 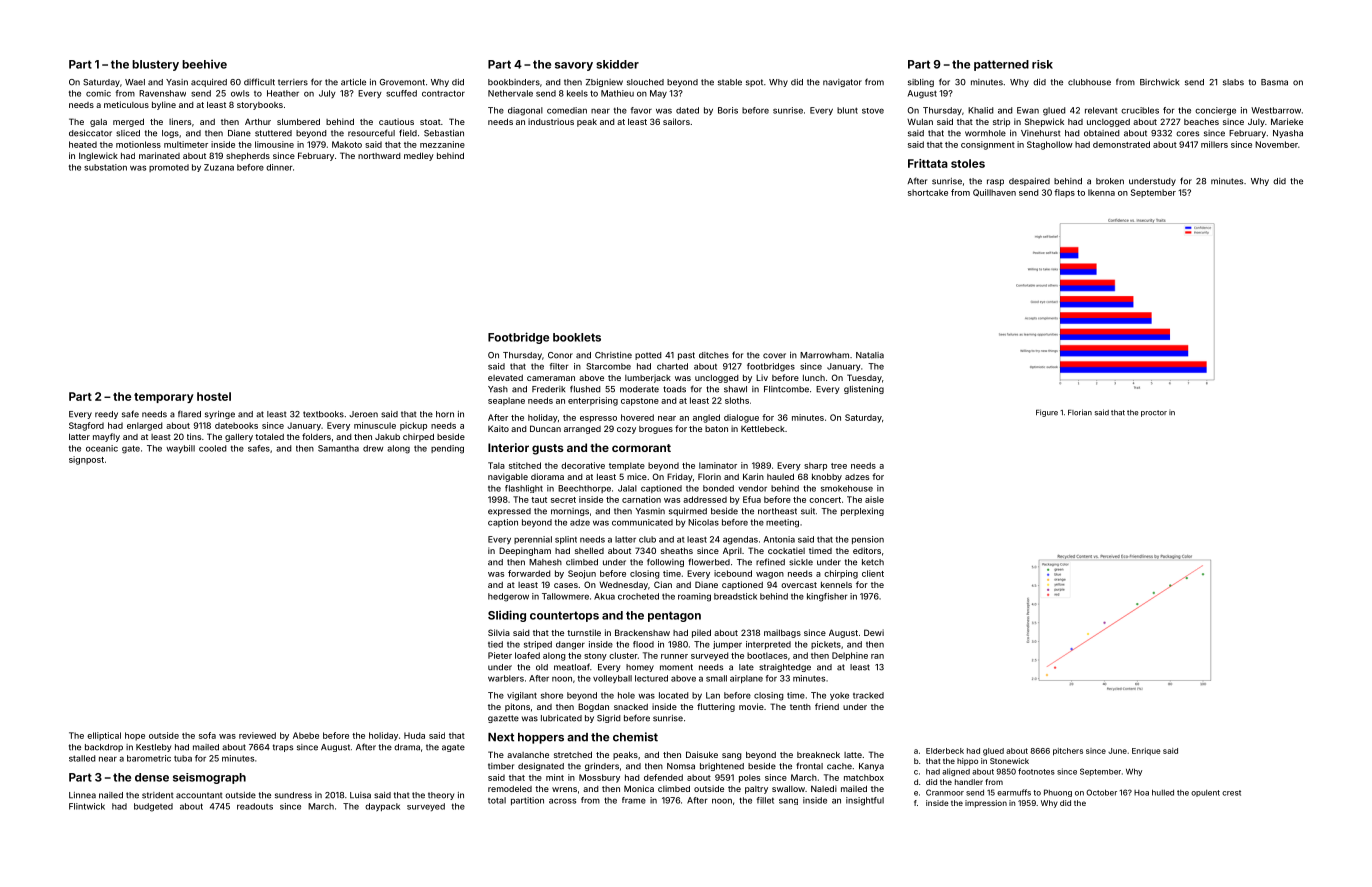 What do you see at coordinates (1140, 110) in the screenshot?
I see `crucibles` at bounding box center [1140, 110].
